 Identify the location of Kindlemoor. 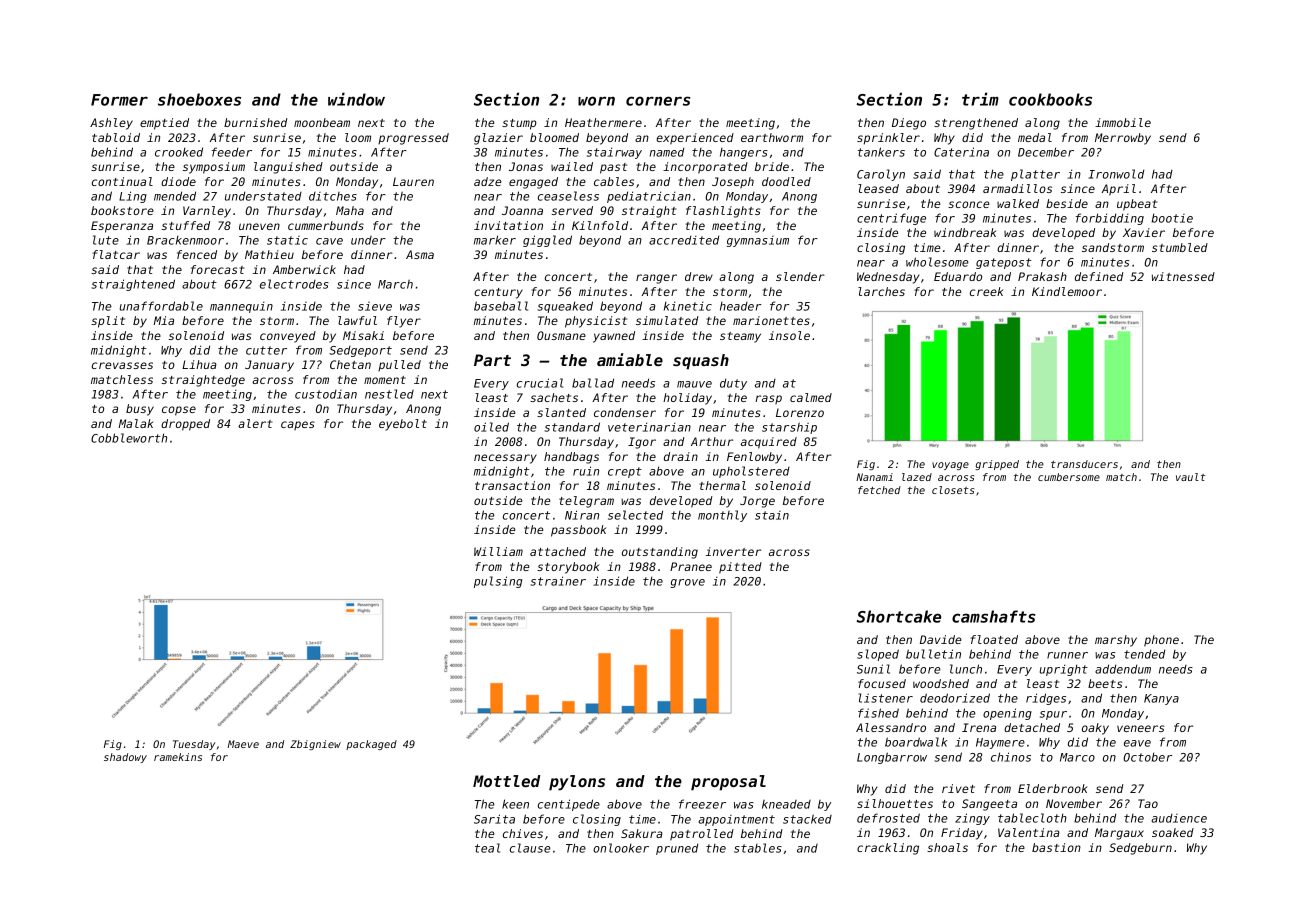
(1067, 291).
